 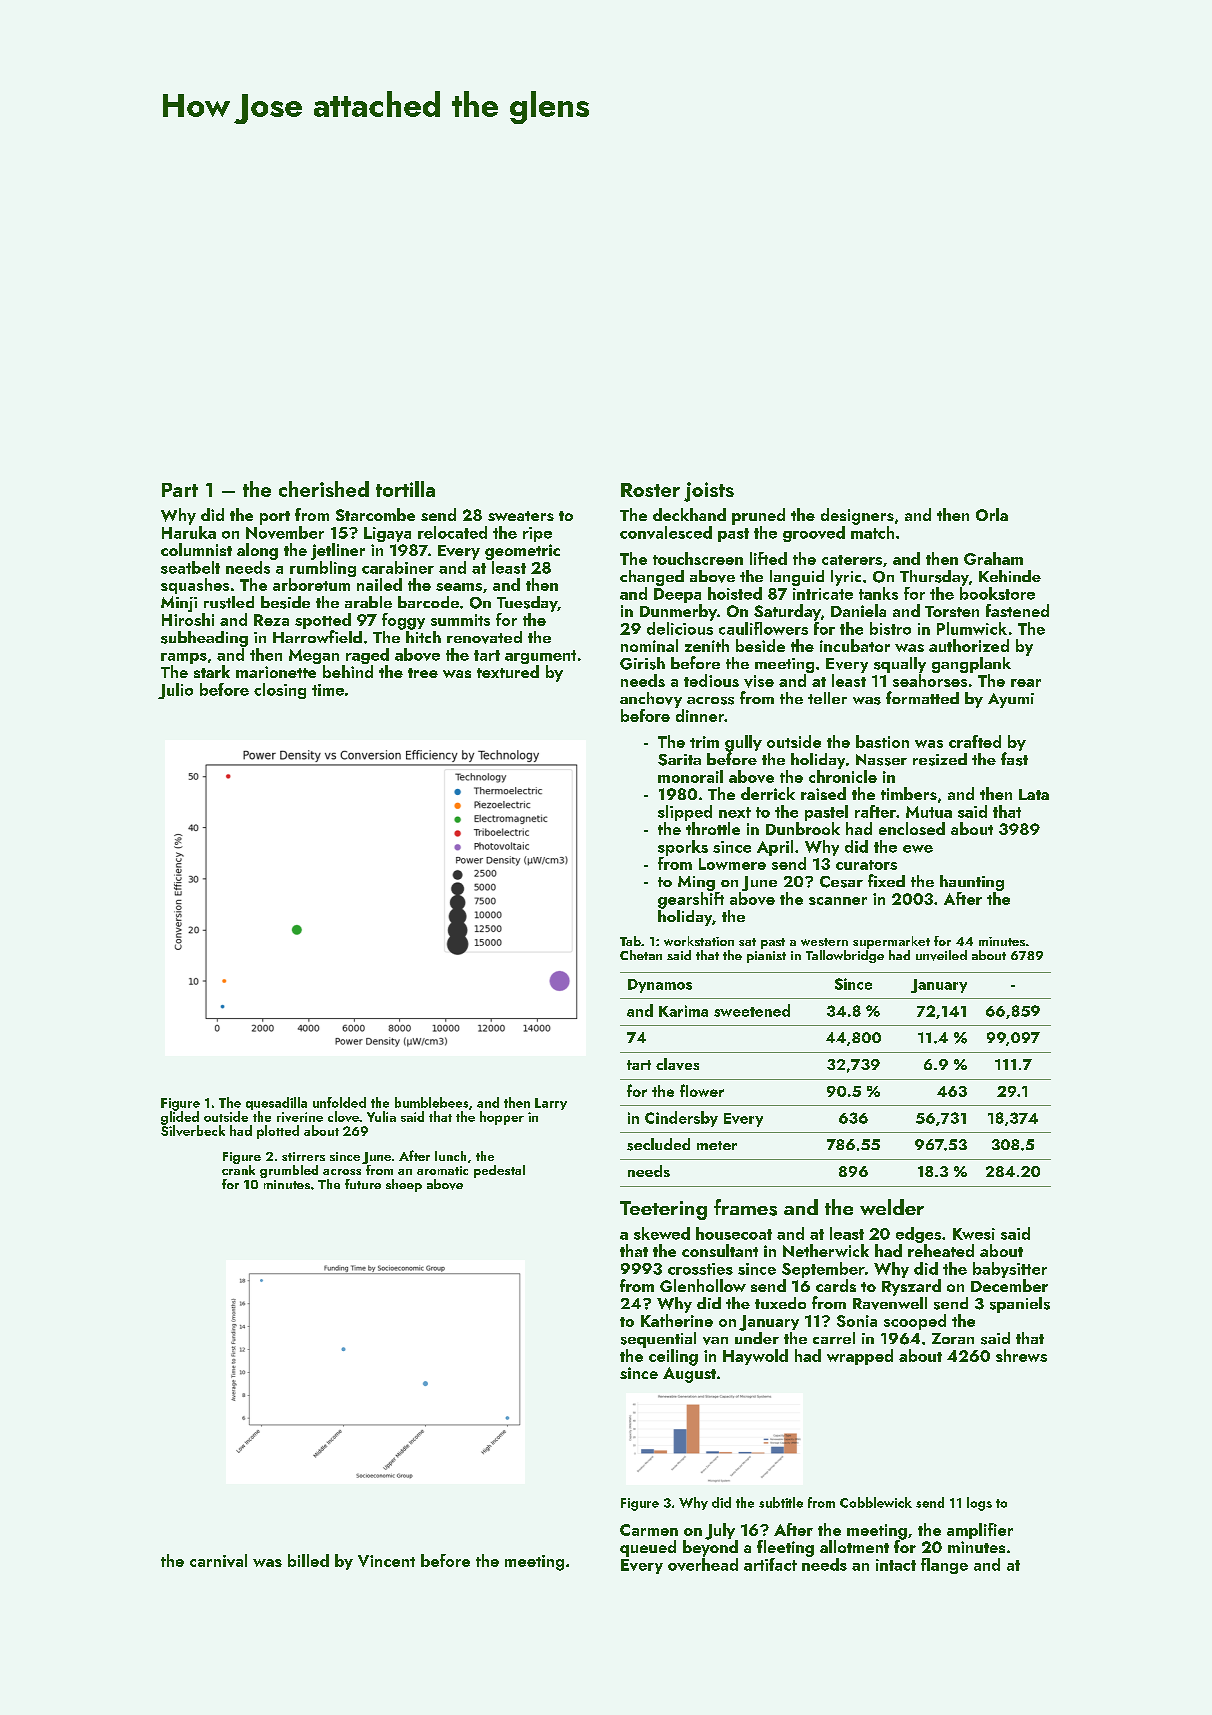 I want to click on relocated, so click(x=452, y=532).
